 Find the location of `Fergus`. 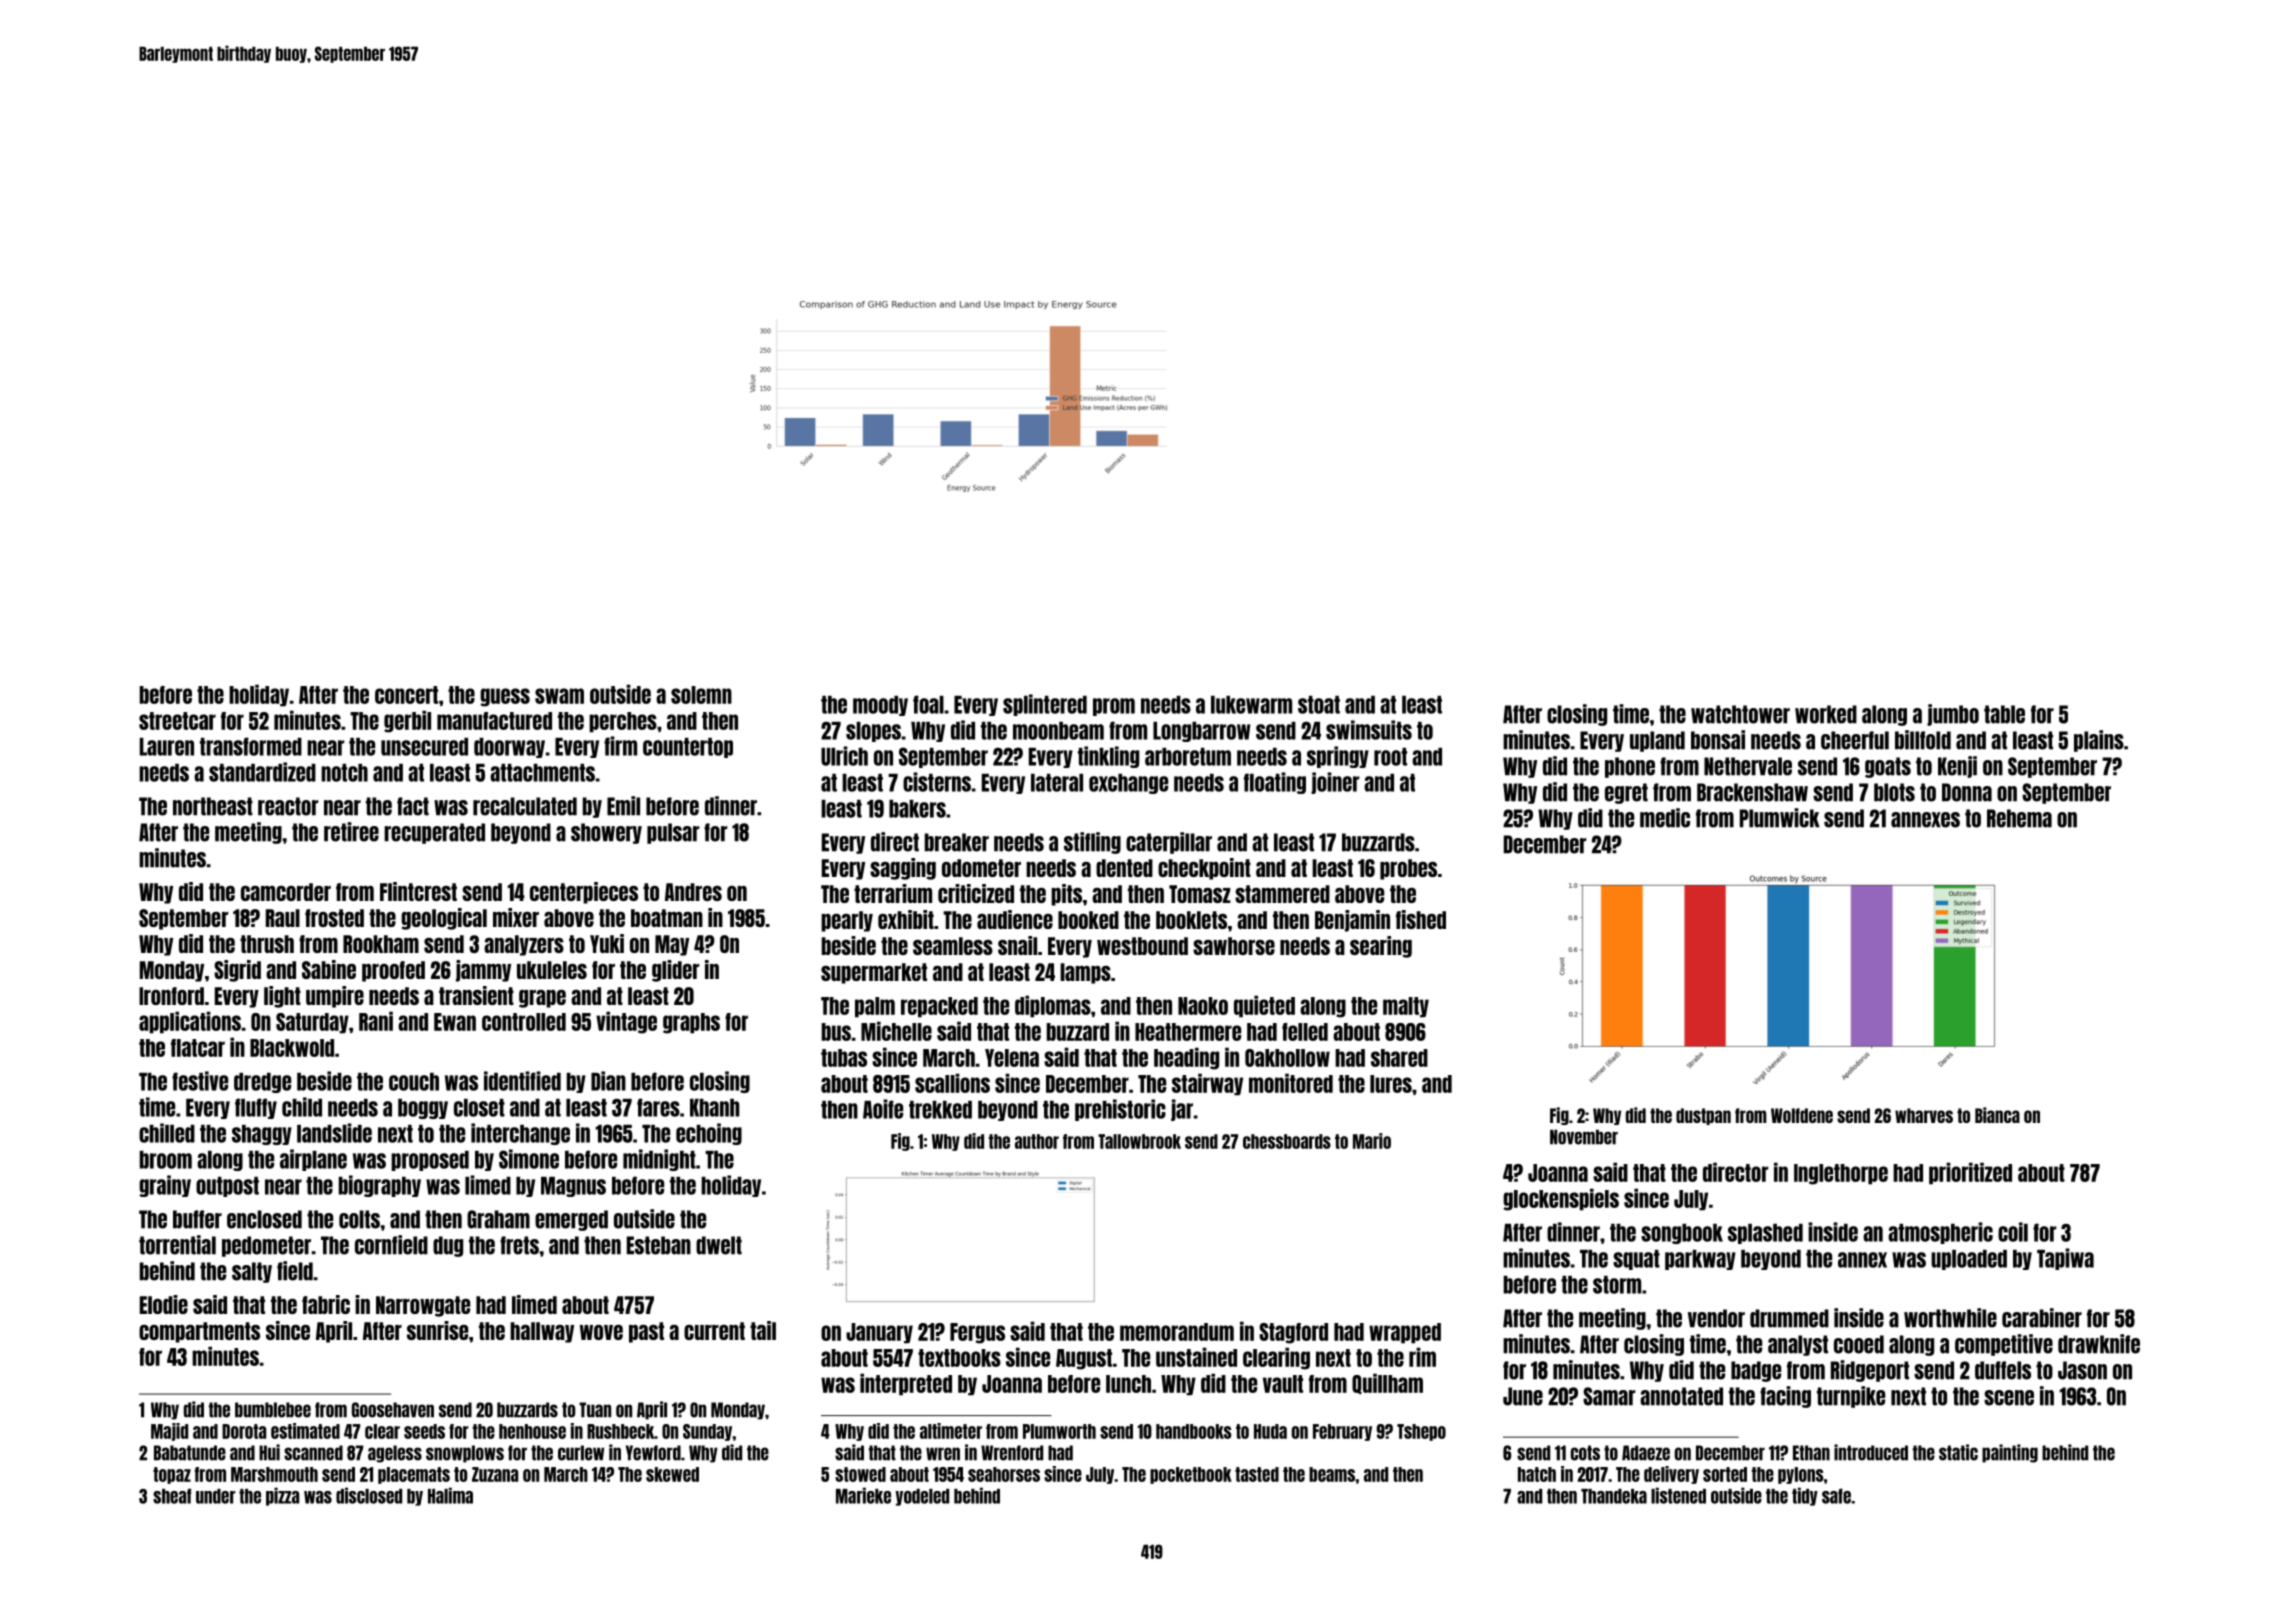

Fergus is located at coordinates (977, 1333).
